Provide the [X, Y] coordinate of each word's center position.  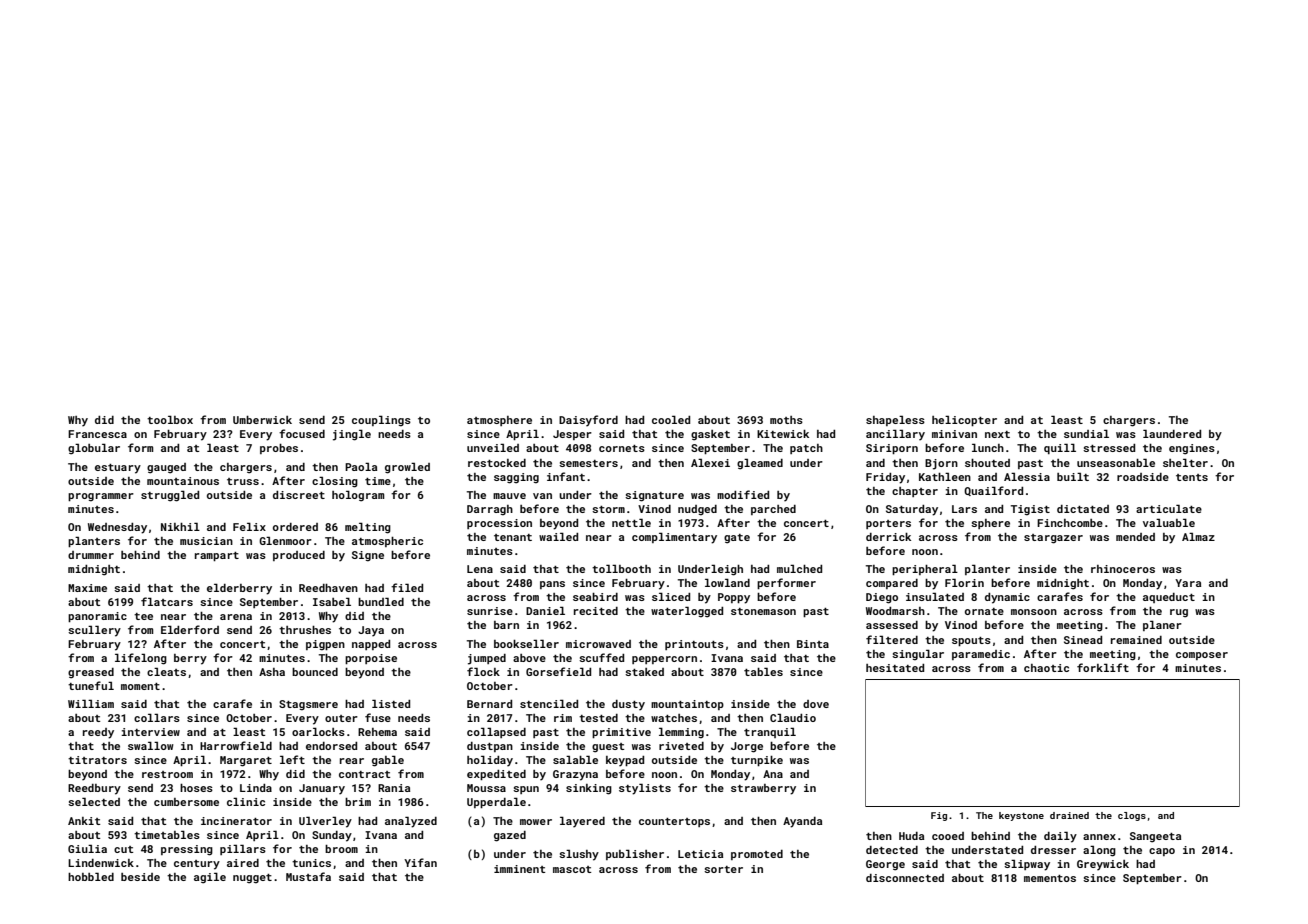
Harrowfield [236, 745]
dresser [1053, 850]
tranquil [770, 732]
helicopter [964, 420]
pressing [187, 850]
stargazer [1053, 539]
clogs [1132, 816]
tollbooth [621, 568]
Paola [361, 466]
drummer [91, 555]
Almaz [1198, 536]
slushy [579, 855]
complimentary [674, 538]
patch [806, 449]
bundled [381, 601]
